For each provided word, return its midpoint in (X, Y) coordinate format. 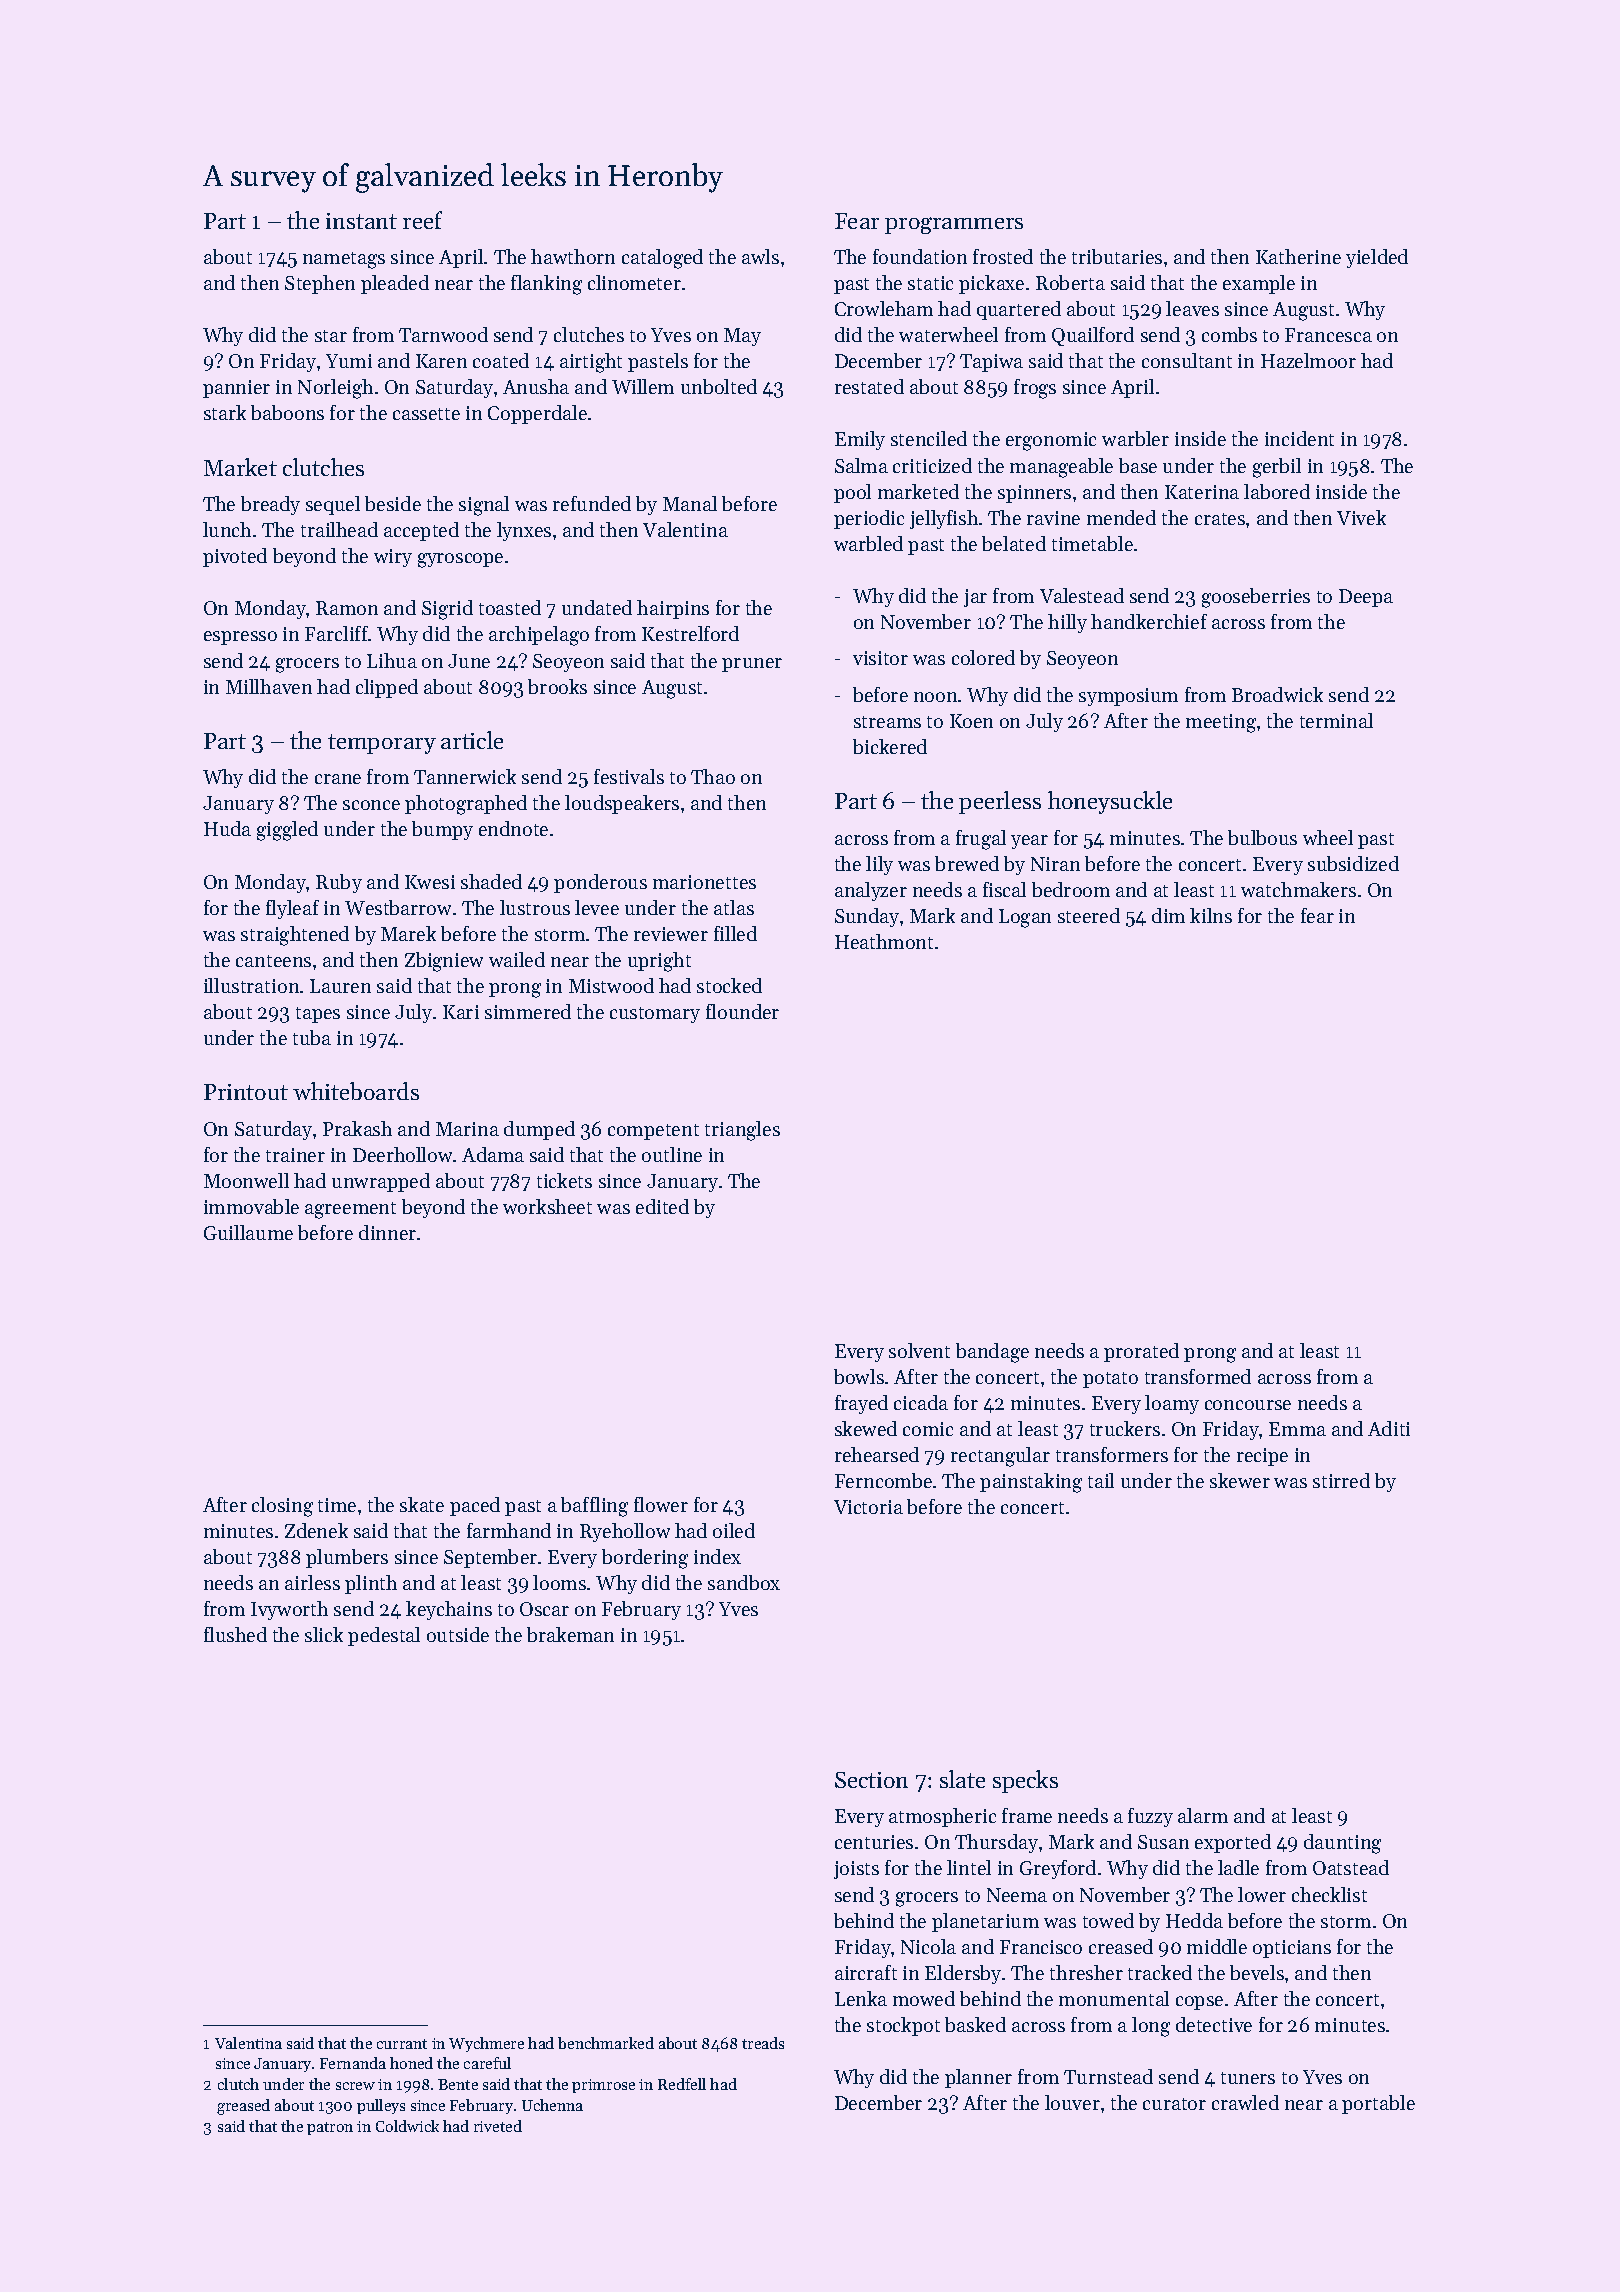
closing (282, 1507)
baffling (594, 1507)
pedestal (384, 1636)
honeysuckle (1110, 802)
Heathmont (884, 941)
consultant (1187, 360)
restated (869, 386)
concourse (1248, 1405)
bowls (859, 1376)
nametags (344, 260)
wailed (517, 959)
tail (1101, 1480)
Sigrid (447, 610)
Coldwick (407, 2126)
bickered (890, 746)
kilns (1211, 915)
